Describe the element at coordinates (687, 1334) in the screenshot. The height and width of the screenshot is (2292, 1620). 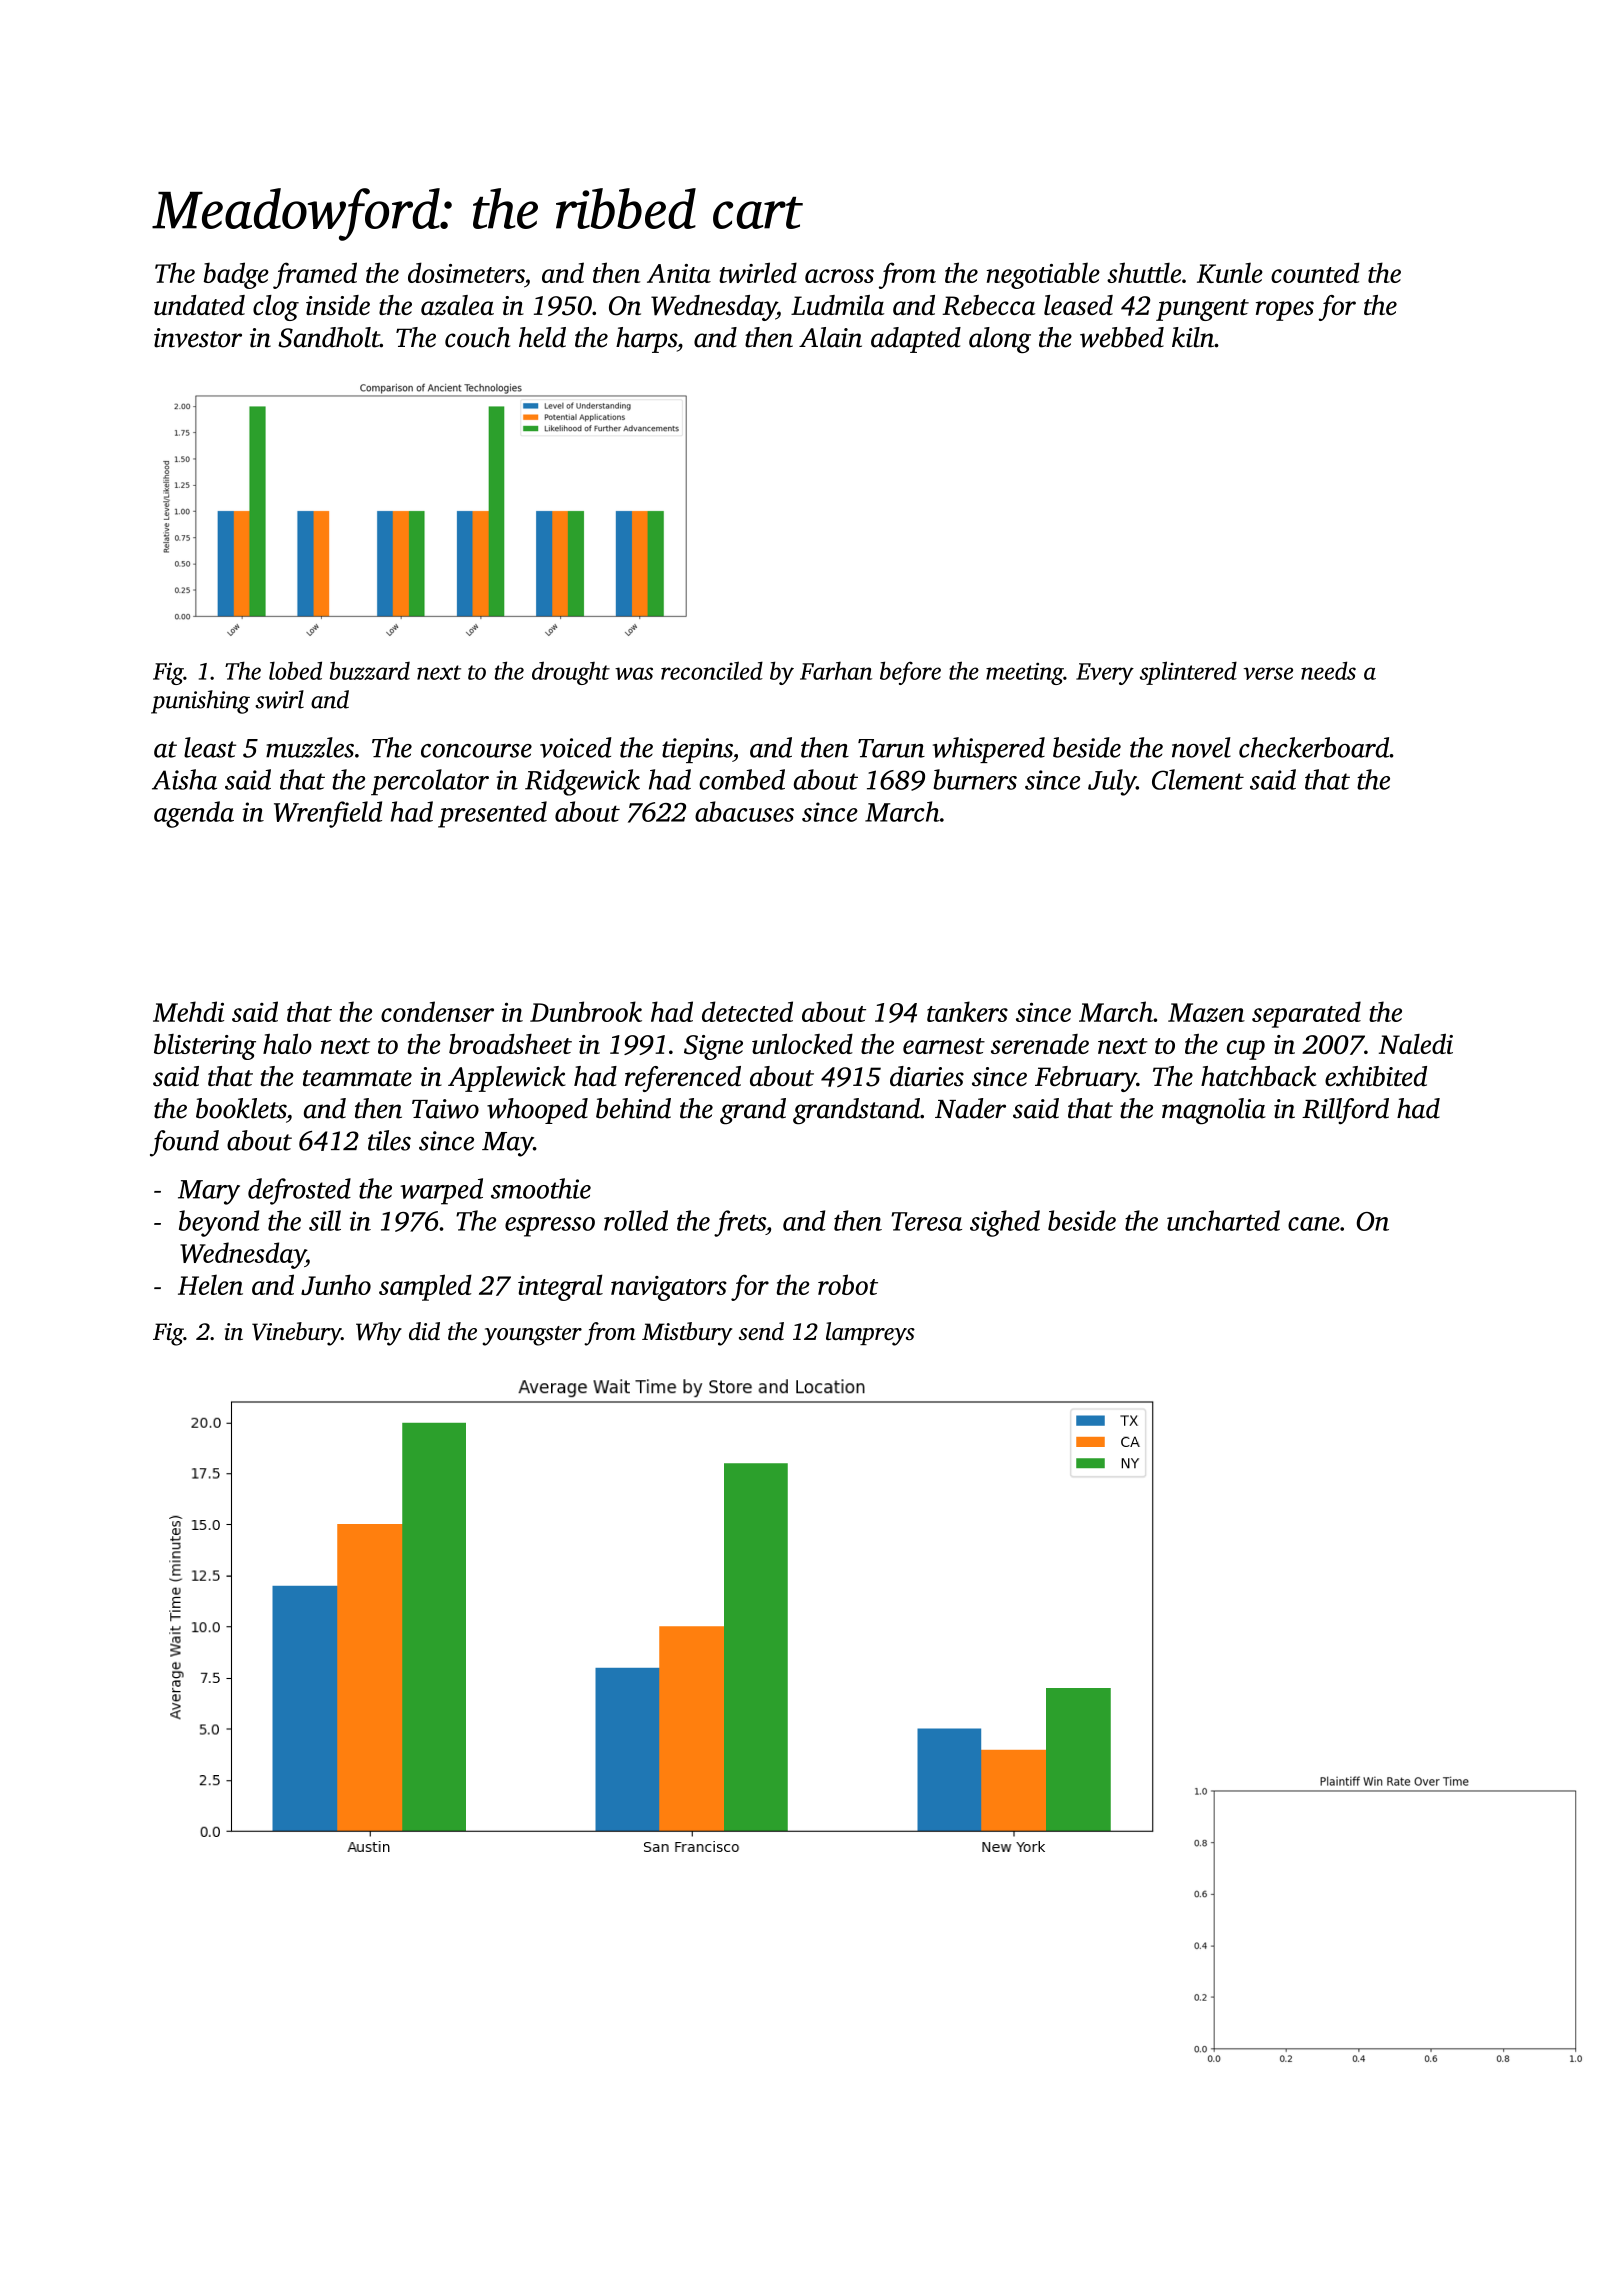
I see `Mistbury` at that location.
